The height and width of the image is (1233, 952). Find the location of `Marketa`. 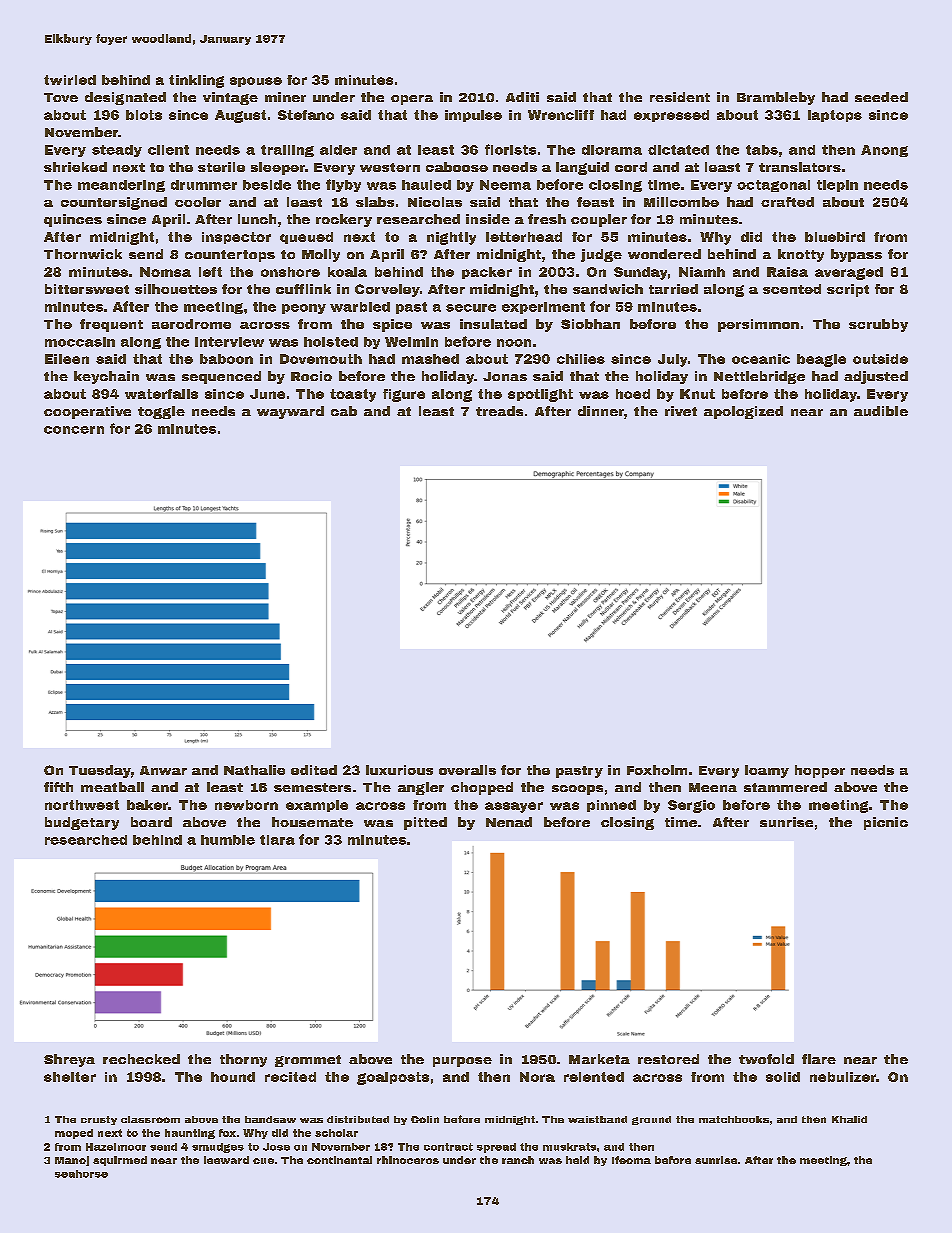

Marketa is located at coordinates (599, 1059).
